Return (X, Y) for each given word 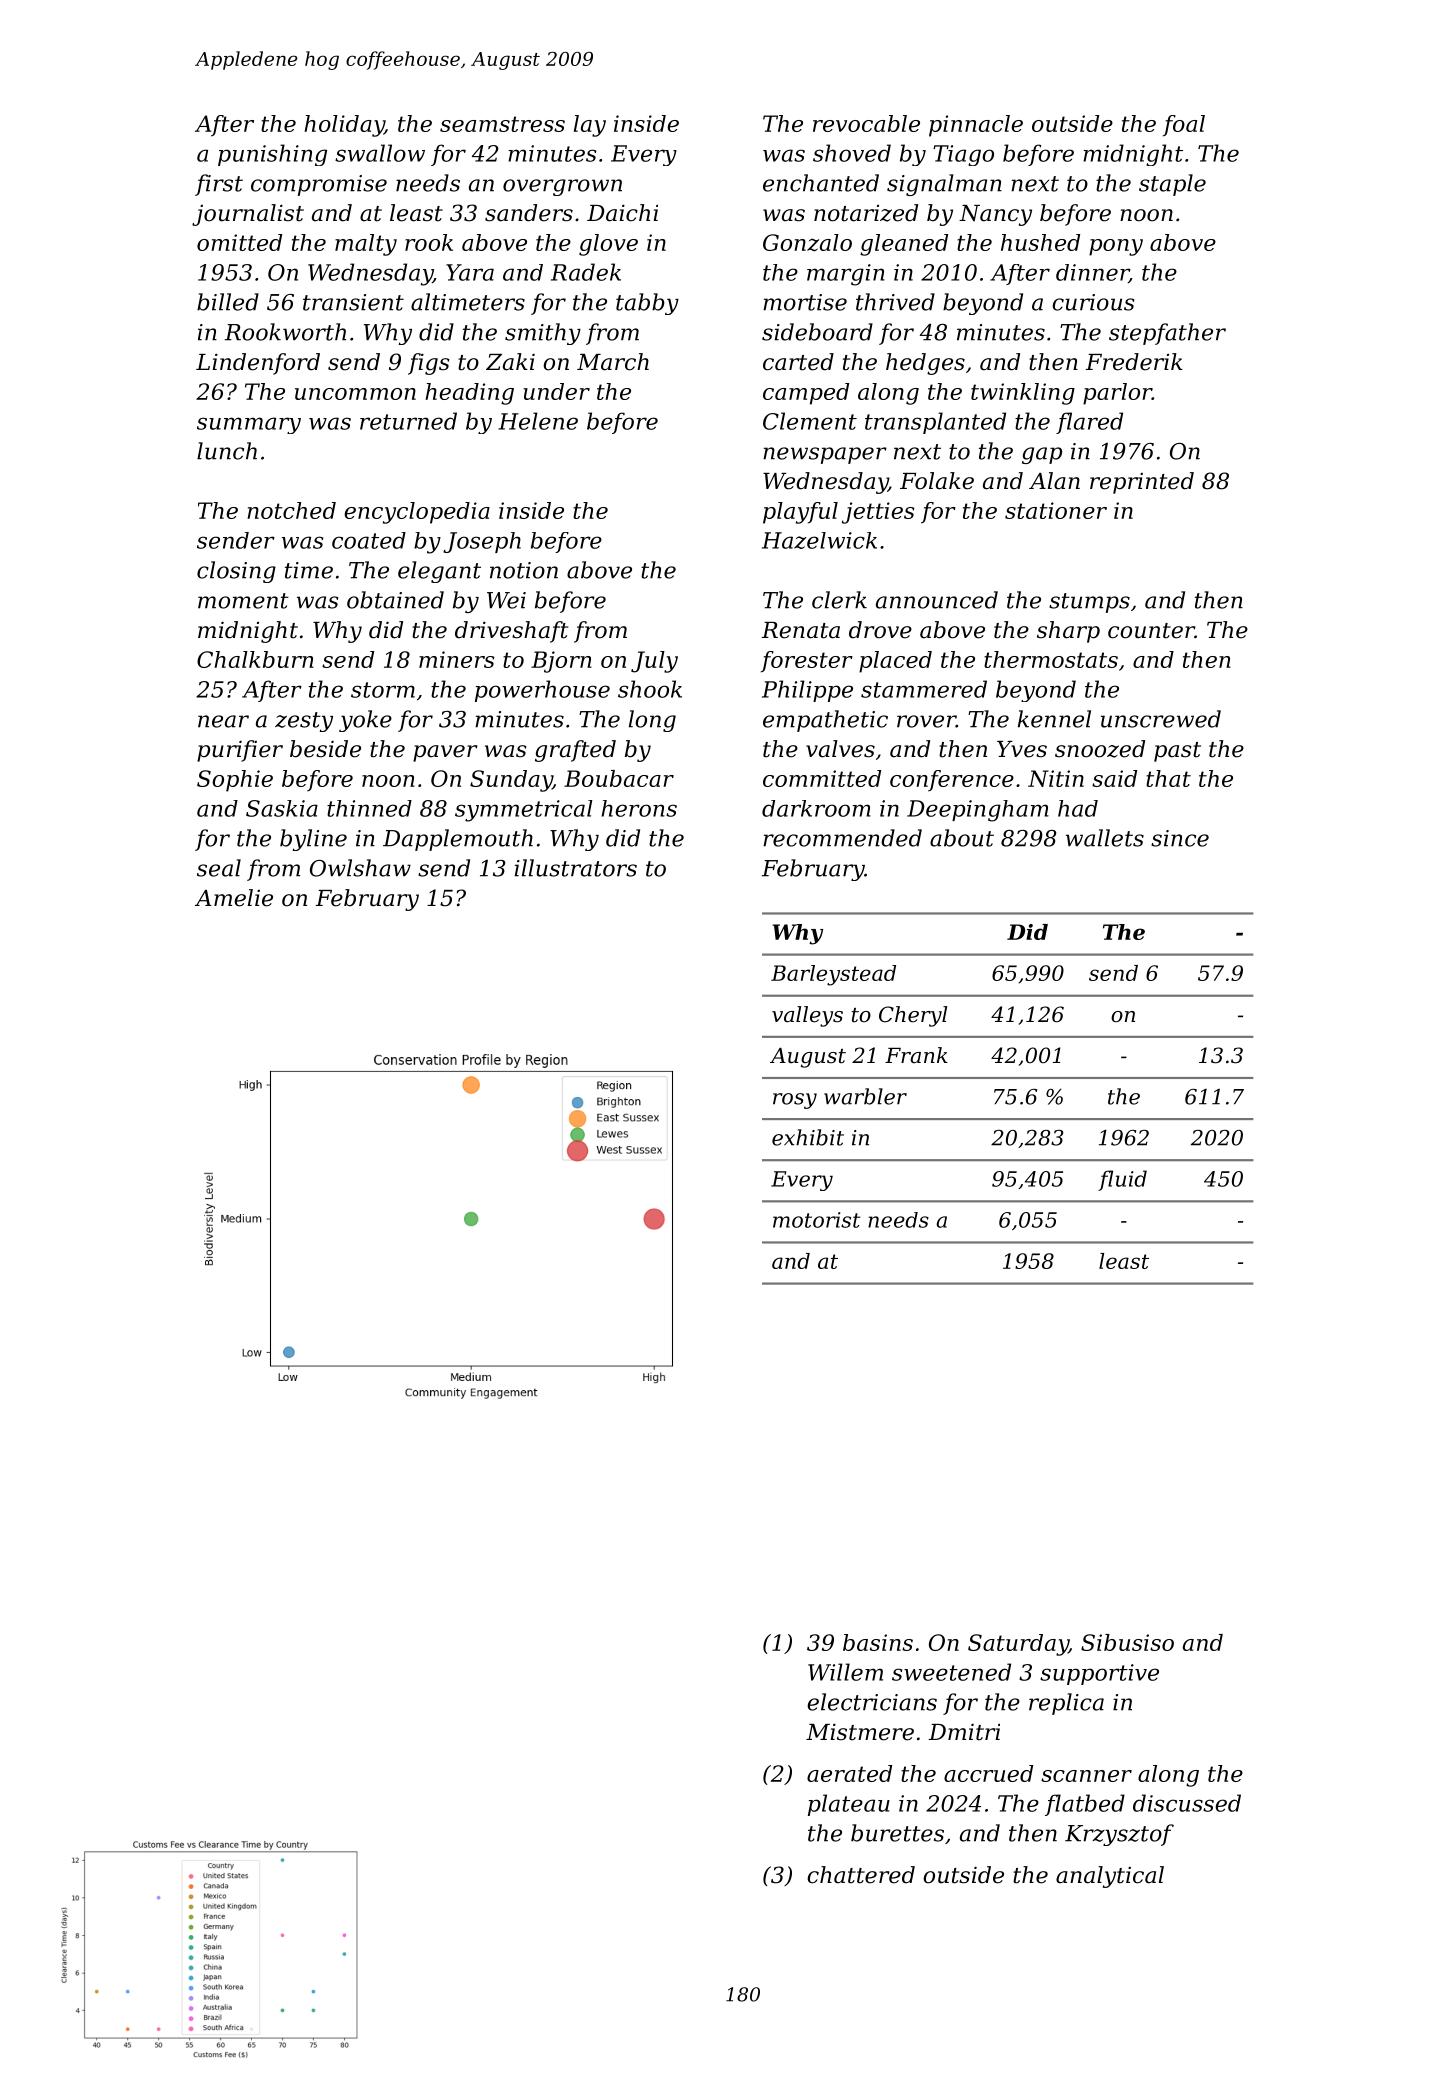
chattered (861, 1875)
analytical (1110, 1877)
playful (800, 513)
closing (236, 572)
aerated (849, 1773)
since (1180, 838)
